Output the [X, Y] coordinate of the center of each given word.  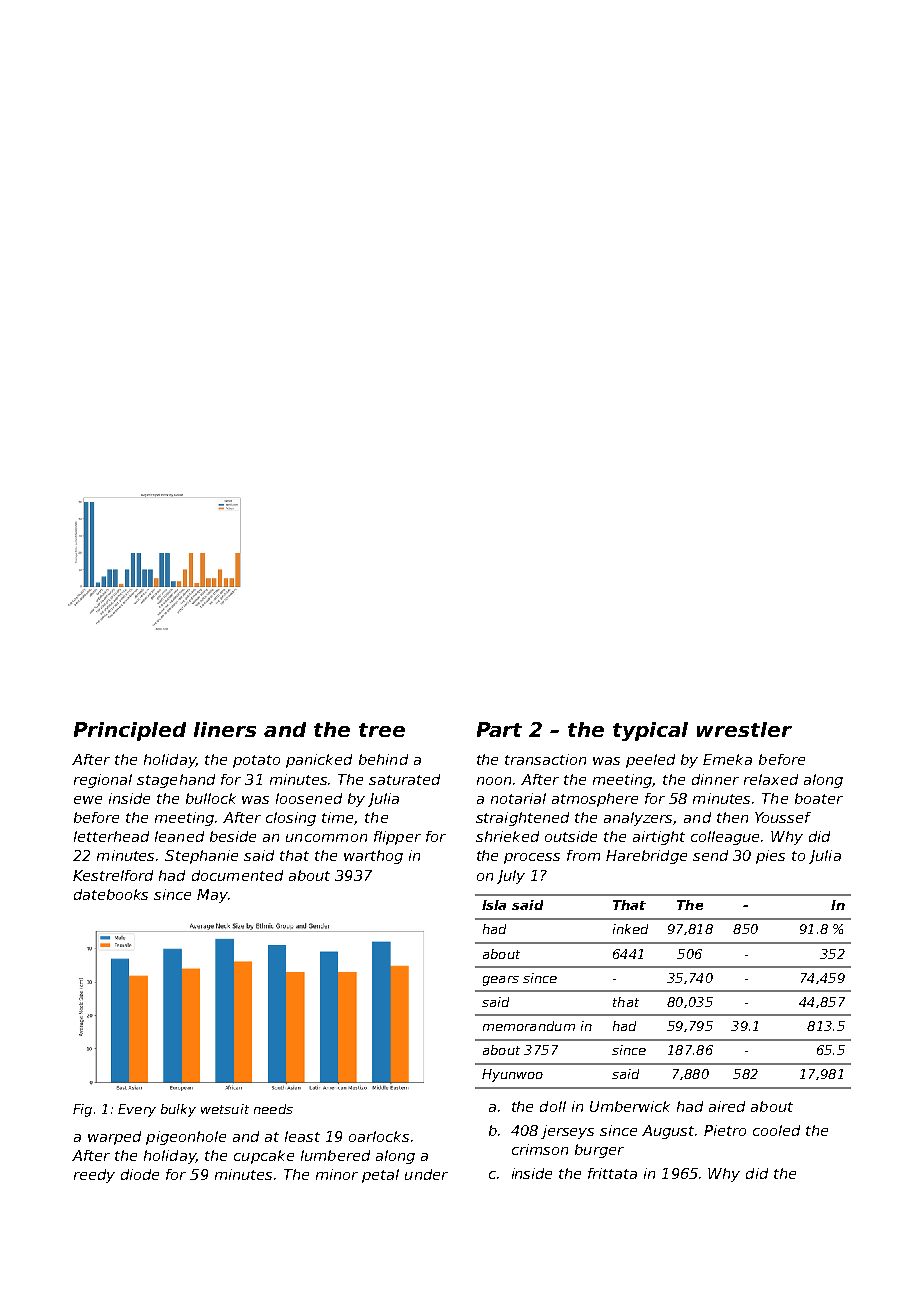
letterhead [111, 836]
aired [727, 1106]
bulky [178, 1110]
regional [103, 781]
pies [770, 857]
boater [819, 798]
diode [140, 1174]
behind [383, 759]
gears [501, 981]
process [532, 858]
